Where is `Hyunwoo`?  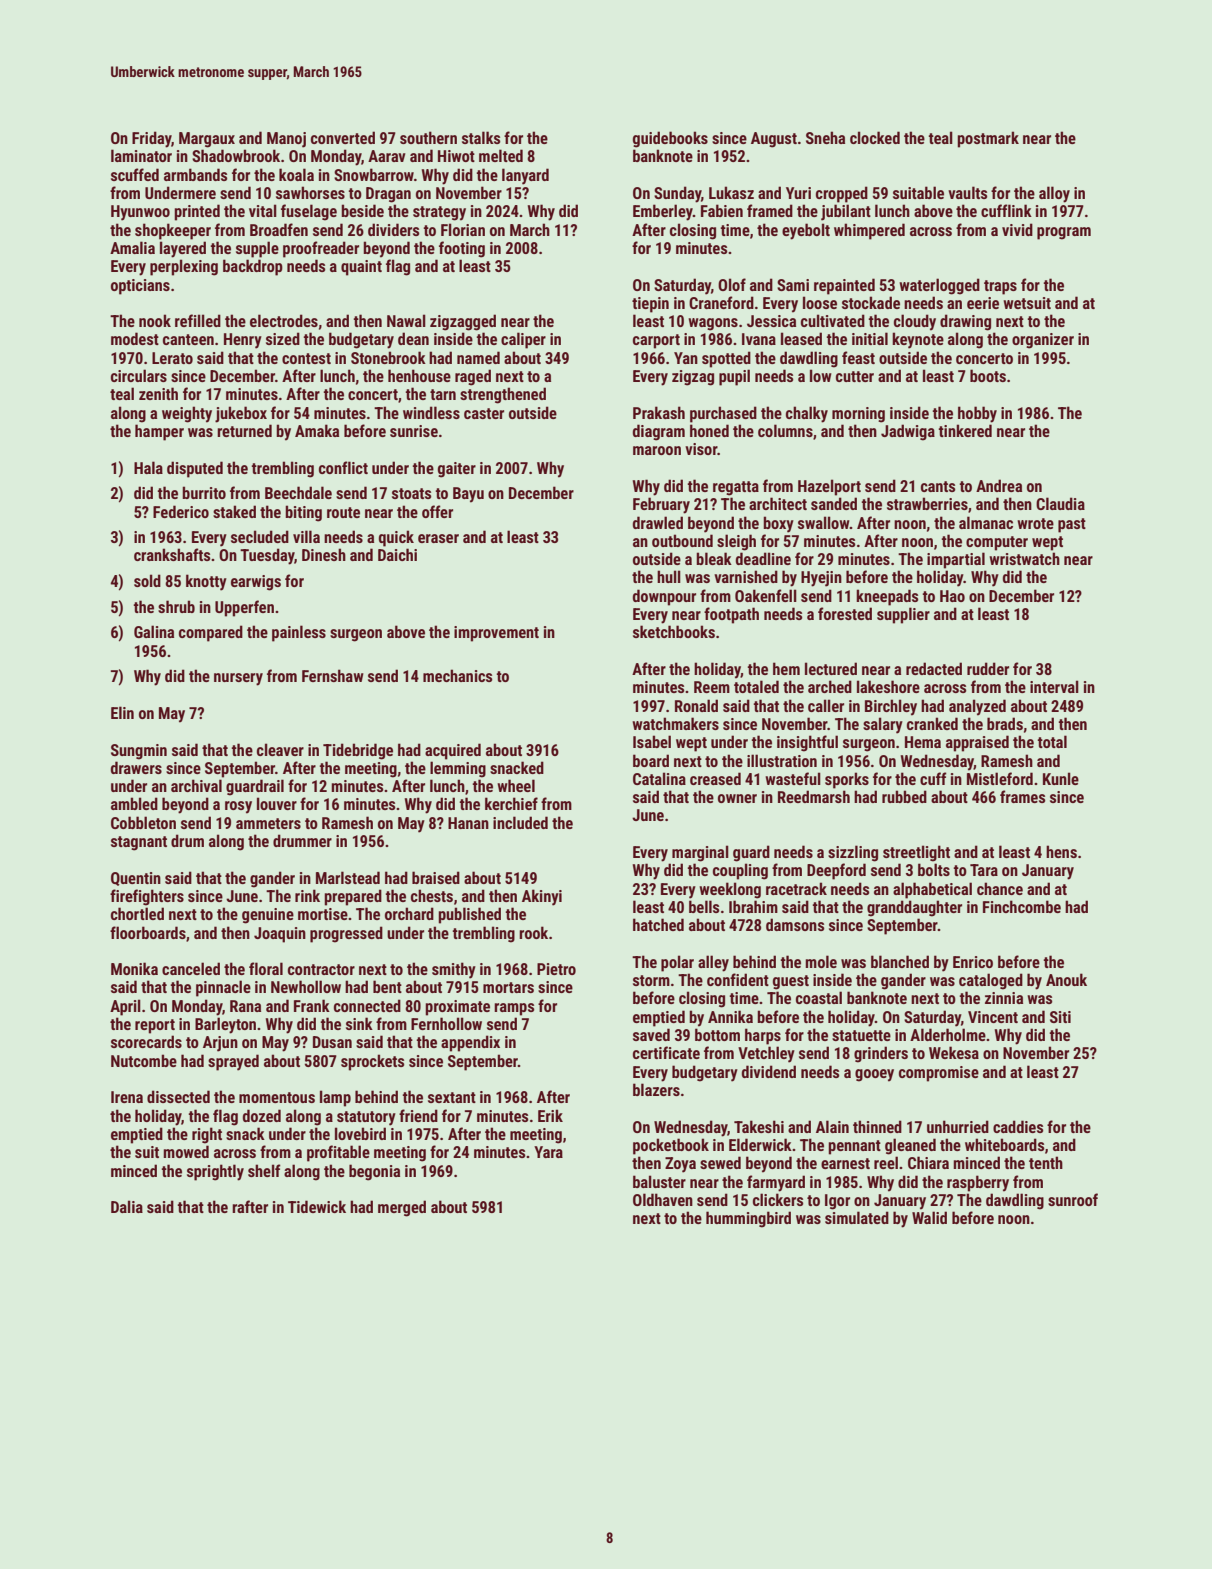 Hyunwoo is located at coordinates (140, 213).
